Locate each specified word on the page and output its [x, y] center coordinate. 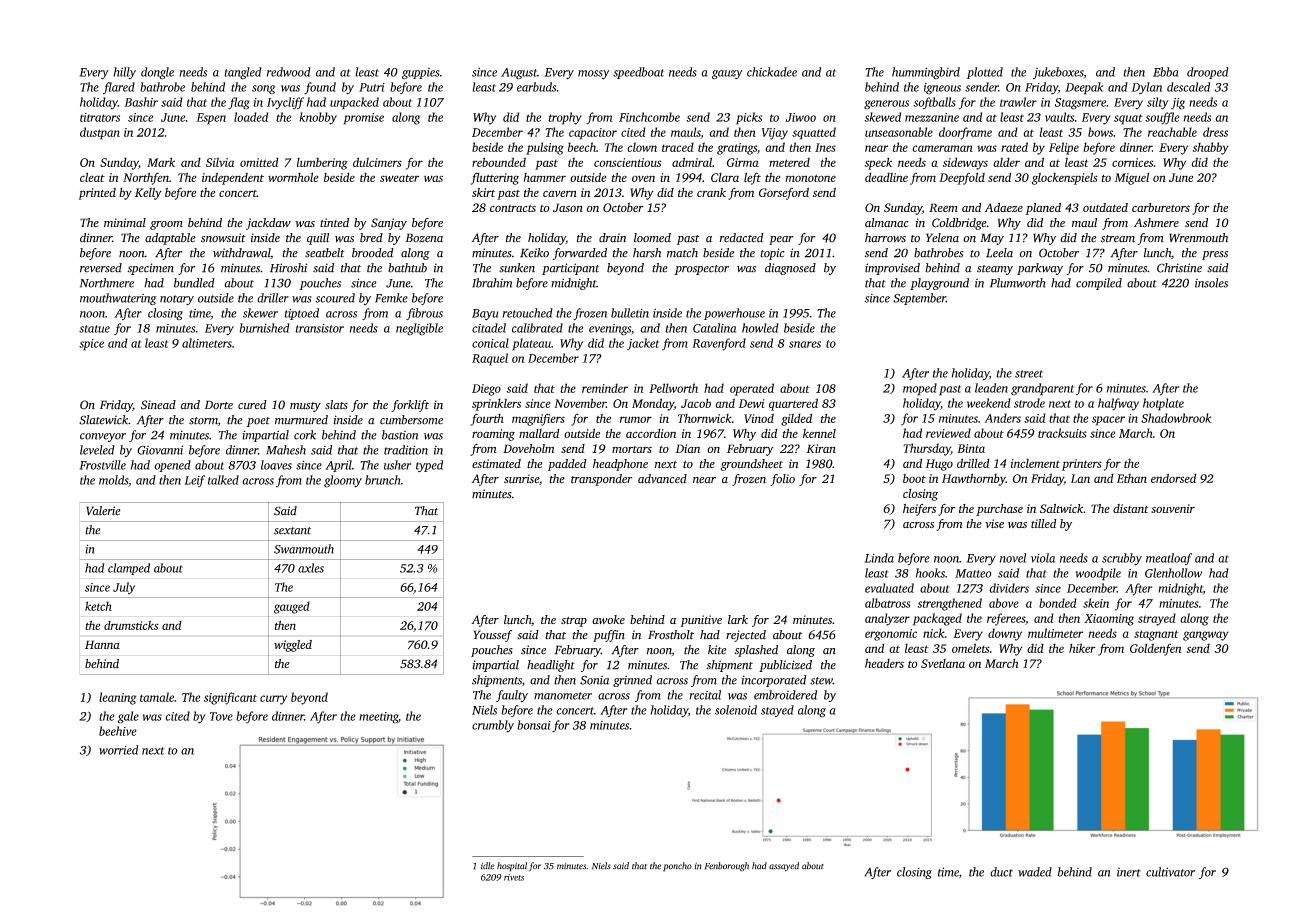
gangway [1206, 636]
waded [1035, 872]
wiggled [293, 646]
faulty [512, 696]
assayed [784, 866]
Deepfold [962, 178]
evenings [610, 330]
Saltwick [1062, 508]
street [1029, 374]
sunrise [521, 479]
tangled [243, 73]
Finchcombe [649, 117]
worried [118, 750]
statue [94, 329]
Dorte [218, 405]
